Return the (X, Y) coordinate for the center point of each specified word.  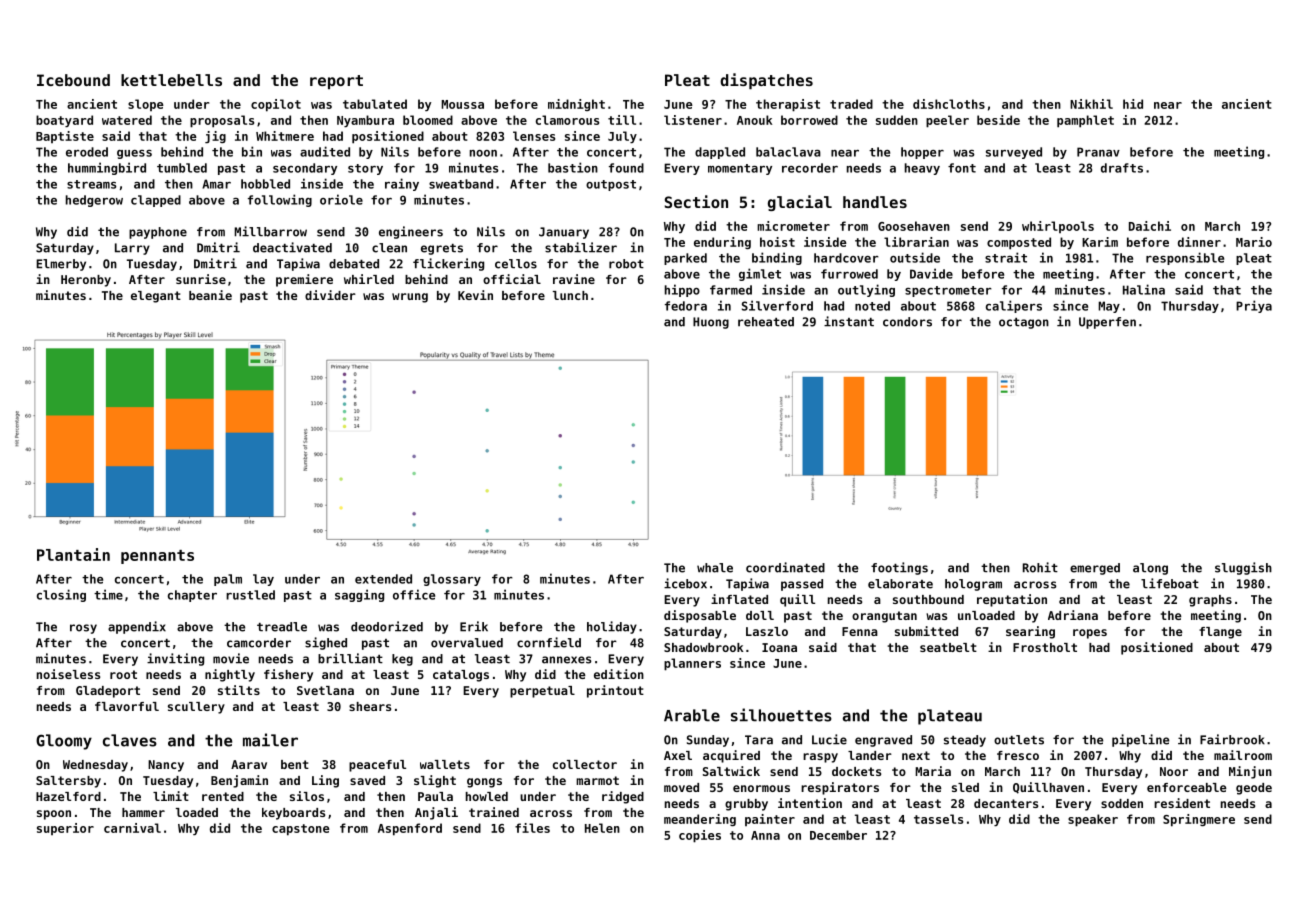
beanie (210, 295)
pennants (157, 557)
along (1150, 569)
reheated (766, 322)
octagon (1024, 323)
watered (127, 120)
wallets (445, 764)
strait (1006, 257)
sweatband (461, 184)
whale (715, 568)
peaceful (377, 766)
